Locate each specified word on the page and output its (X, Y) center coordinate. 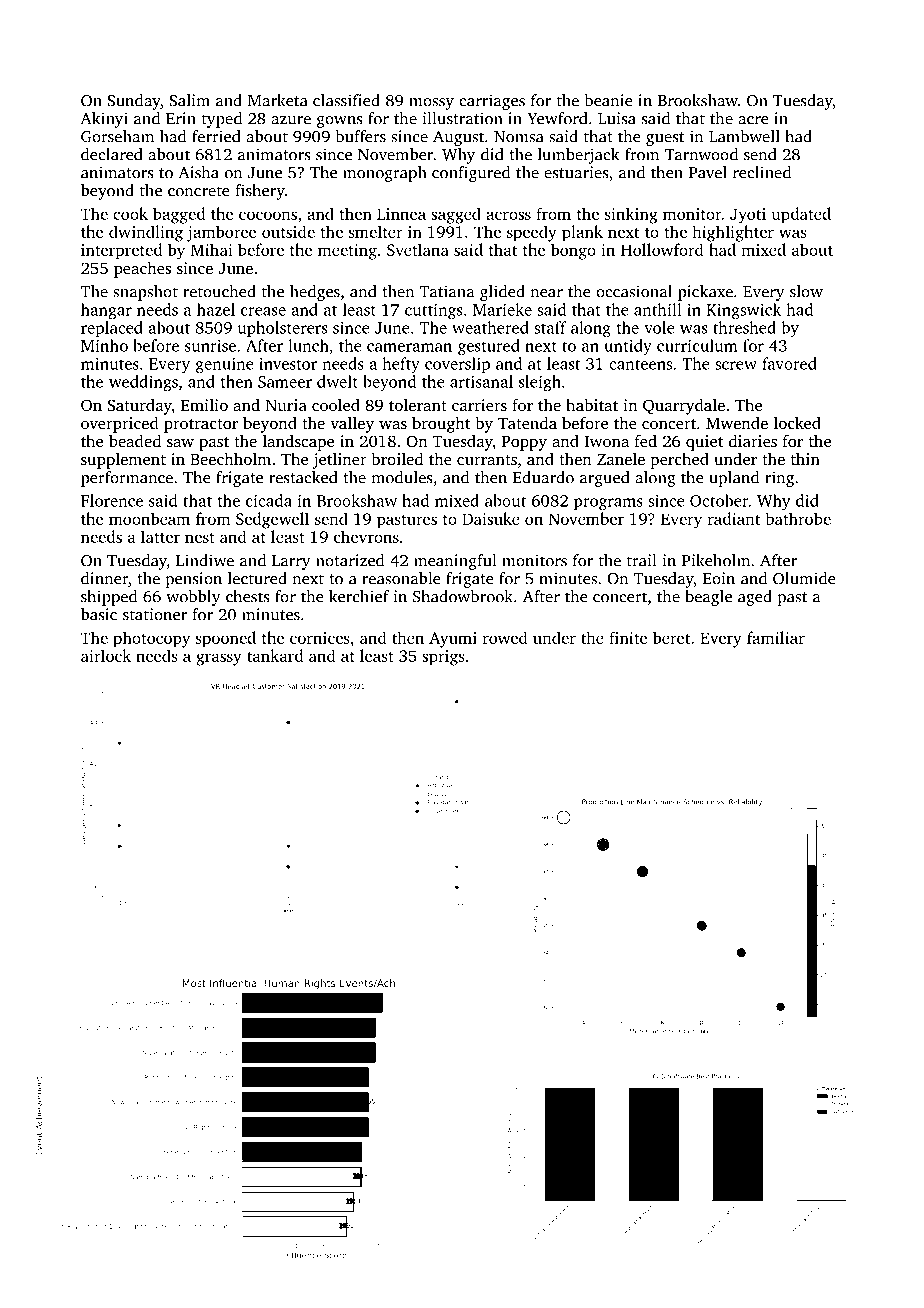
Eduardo (543, 477)
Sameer (285, 382)
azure (291, 120)
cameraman (409, 347)
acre (753, 120)
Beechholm (230, 458)
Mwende (737, 423)
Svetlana (418, 249)
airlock (106, 655)
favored (789, 363)
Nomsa (519, 137)
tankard (275, 655)
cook (130, 213)
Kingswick (743, 311)
